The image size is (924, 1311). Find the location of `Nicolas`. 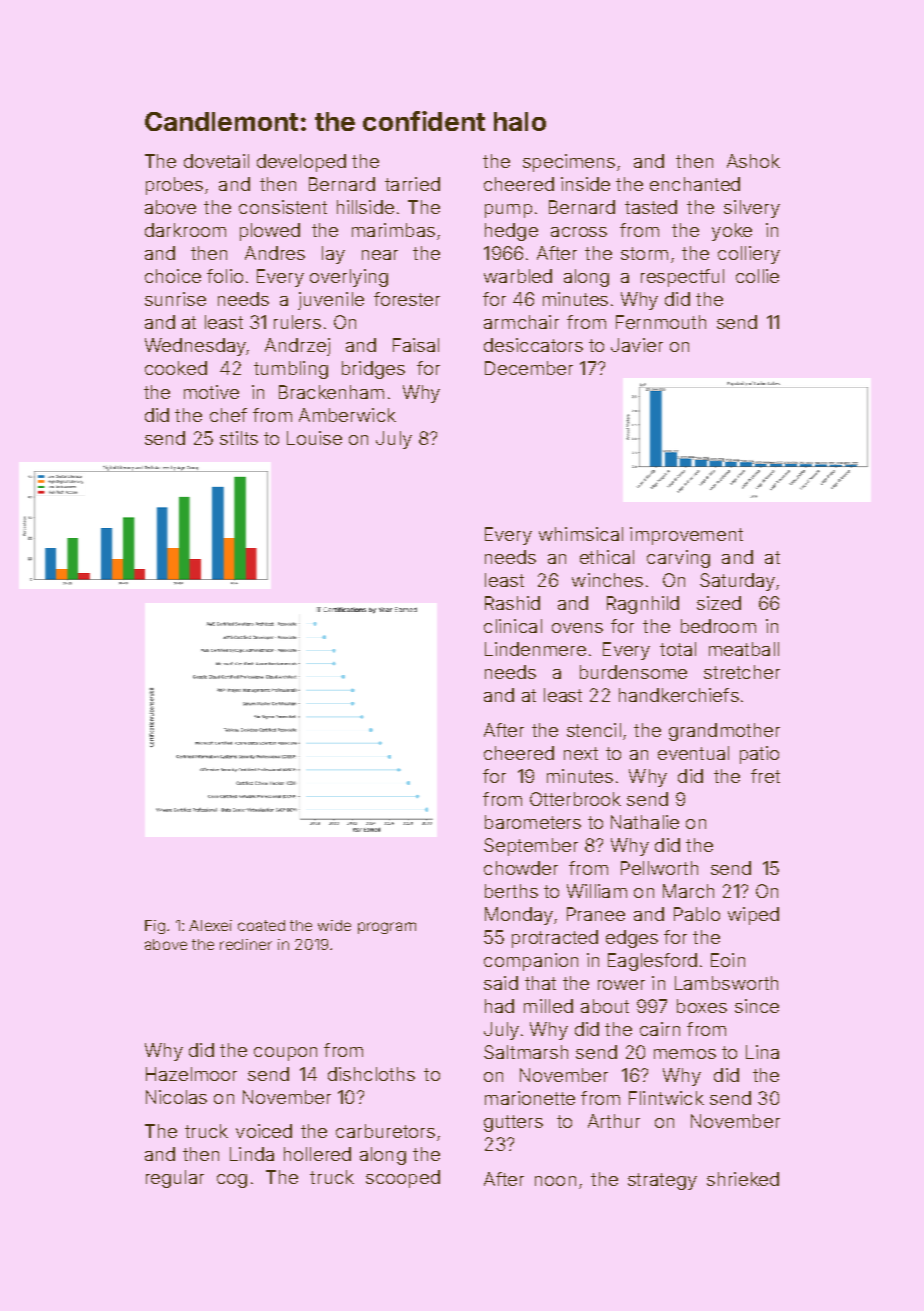

Nicolas is located at coordinates (176, 1097).
